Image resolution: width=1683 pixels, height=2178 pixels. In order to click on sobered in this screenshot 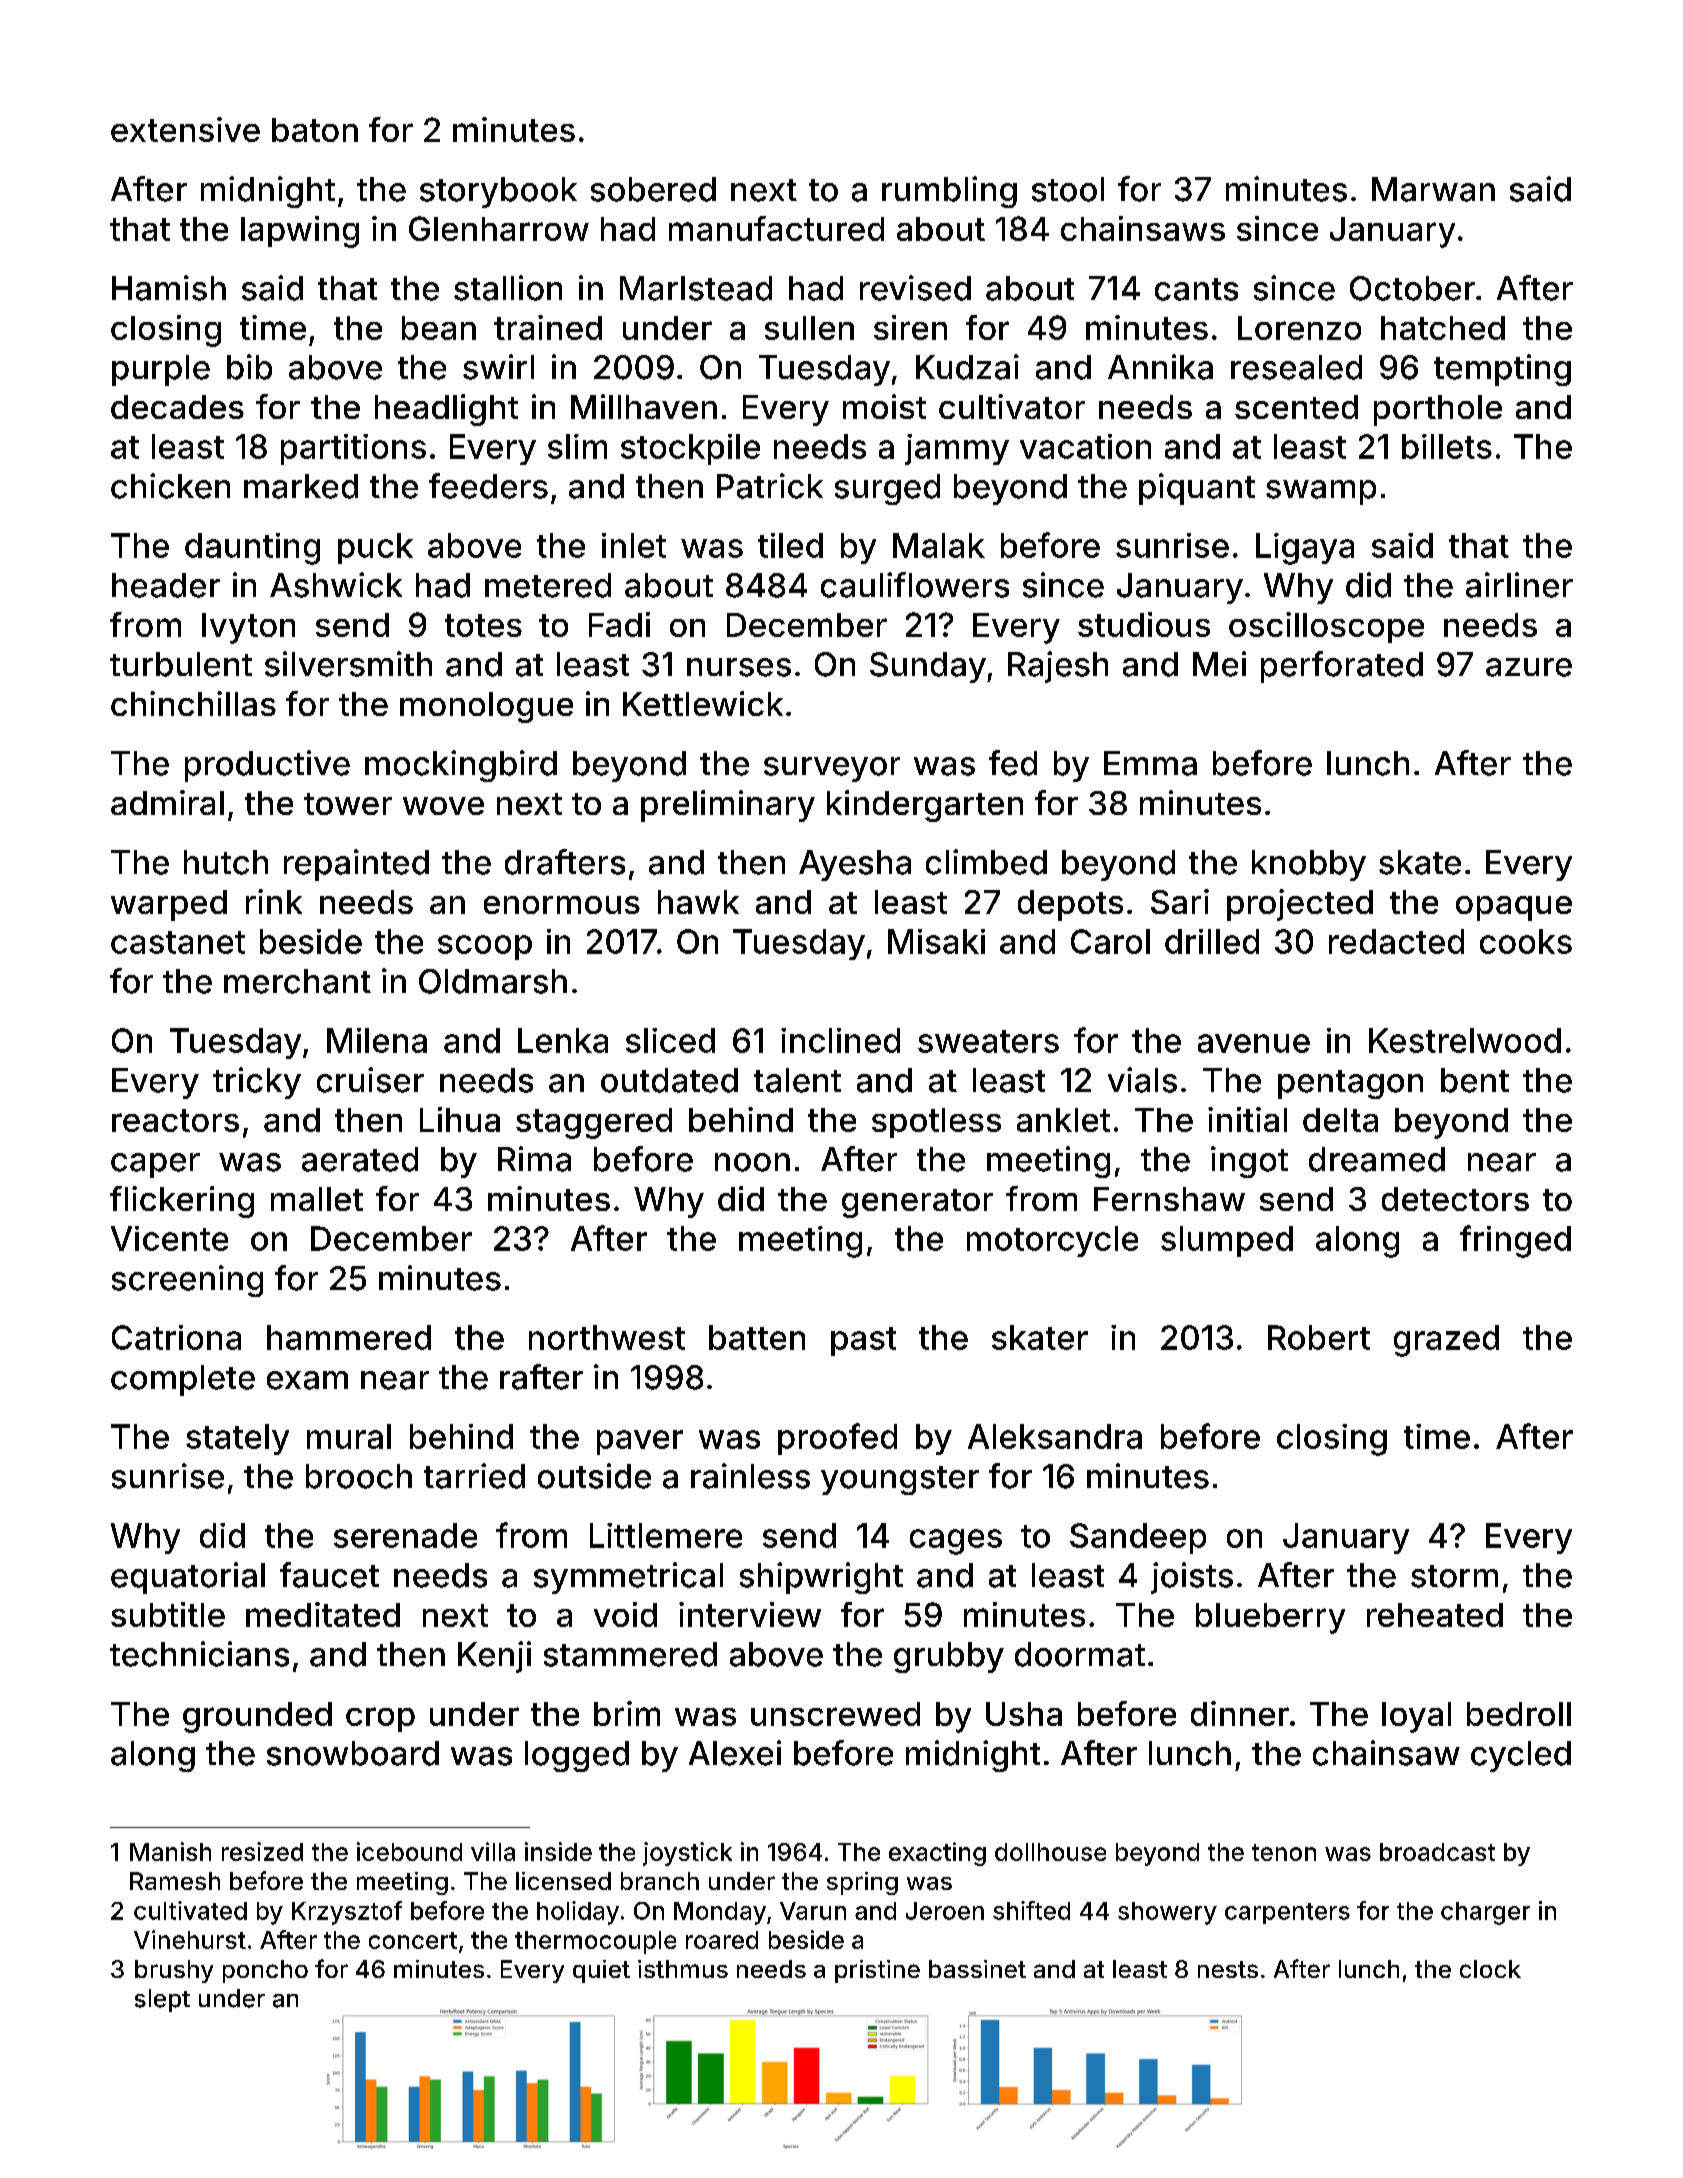, I will do `click(653, 189)`.
